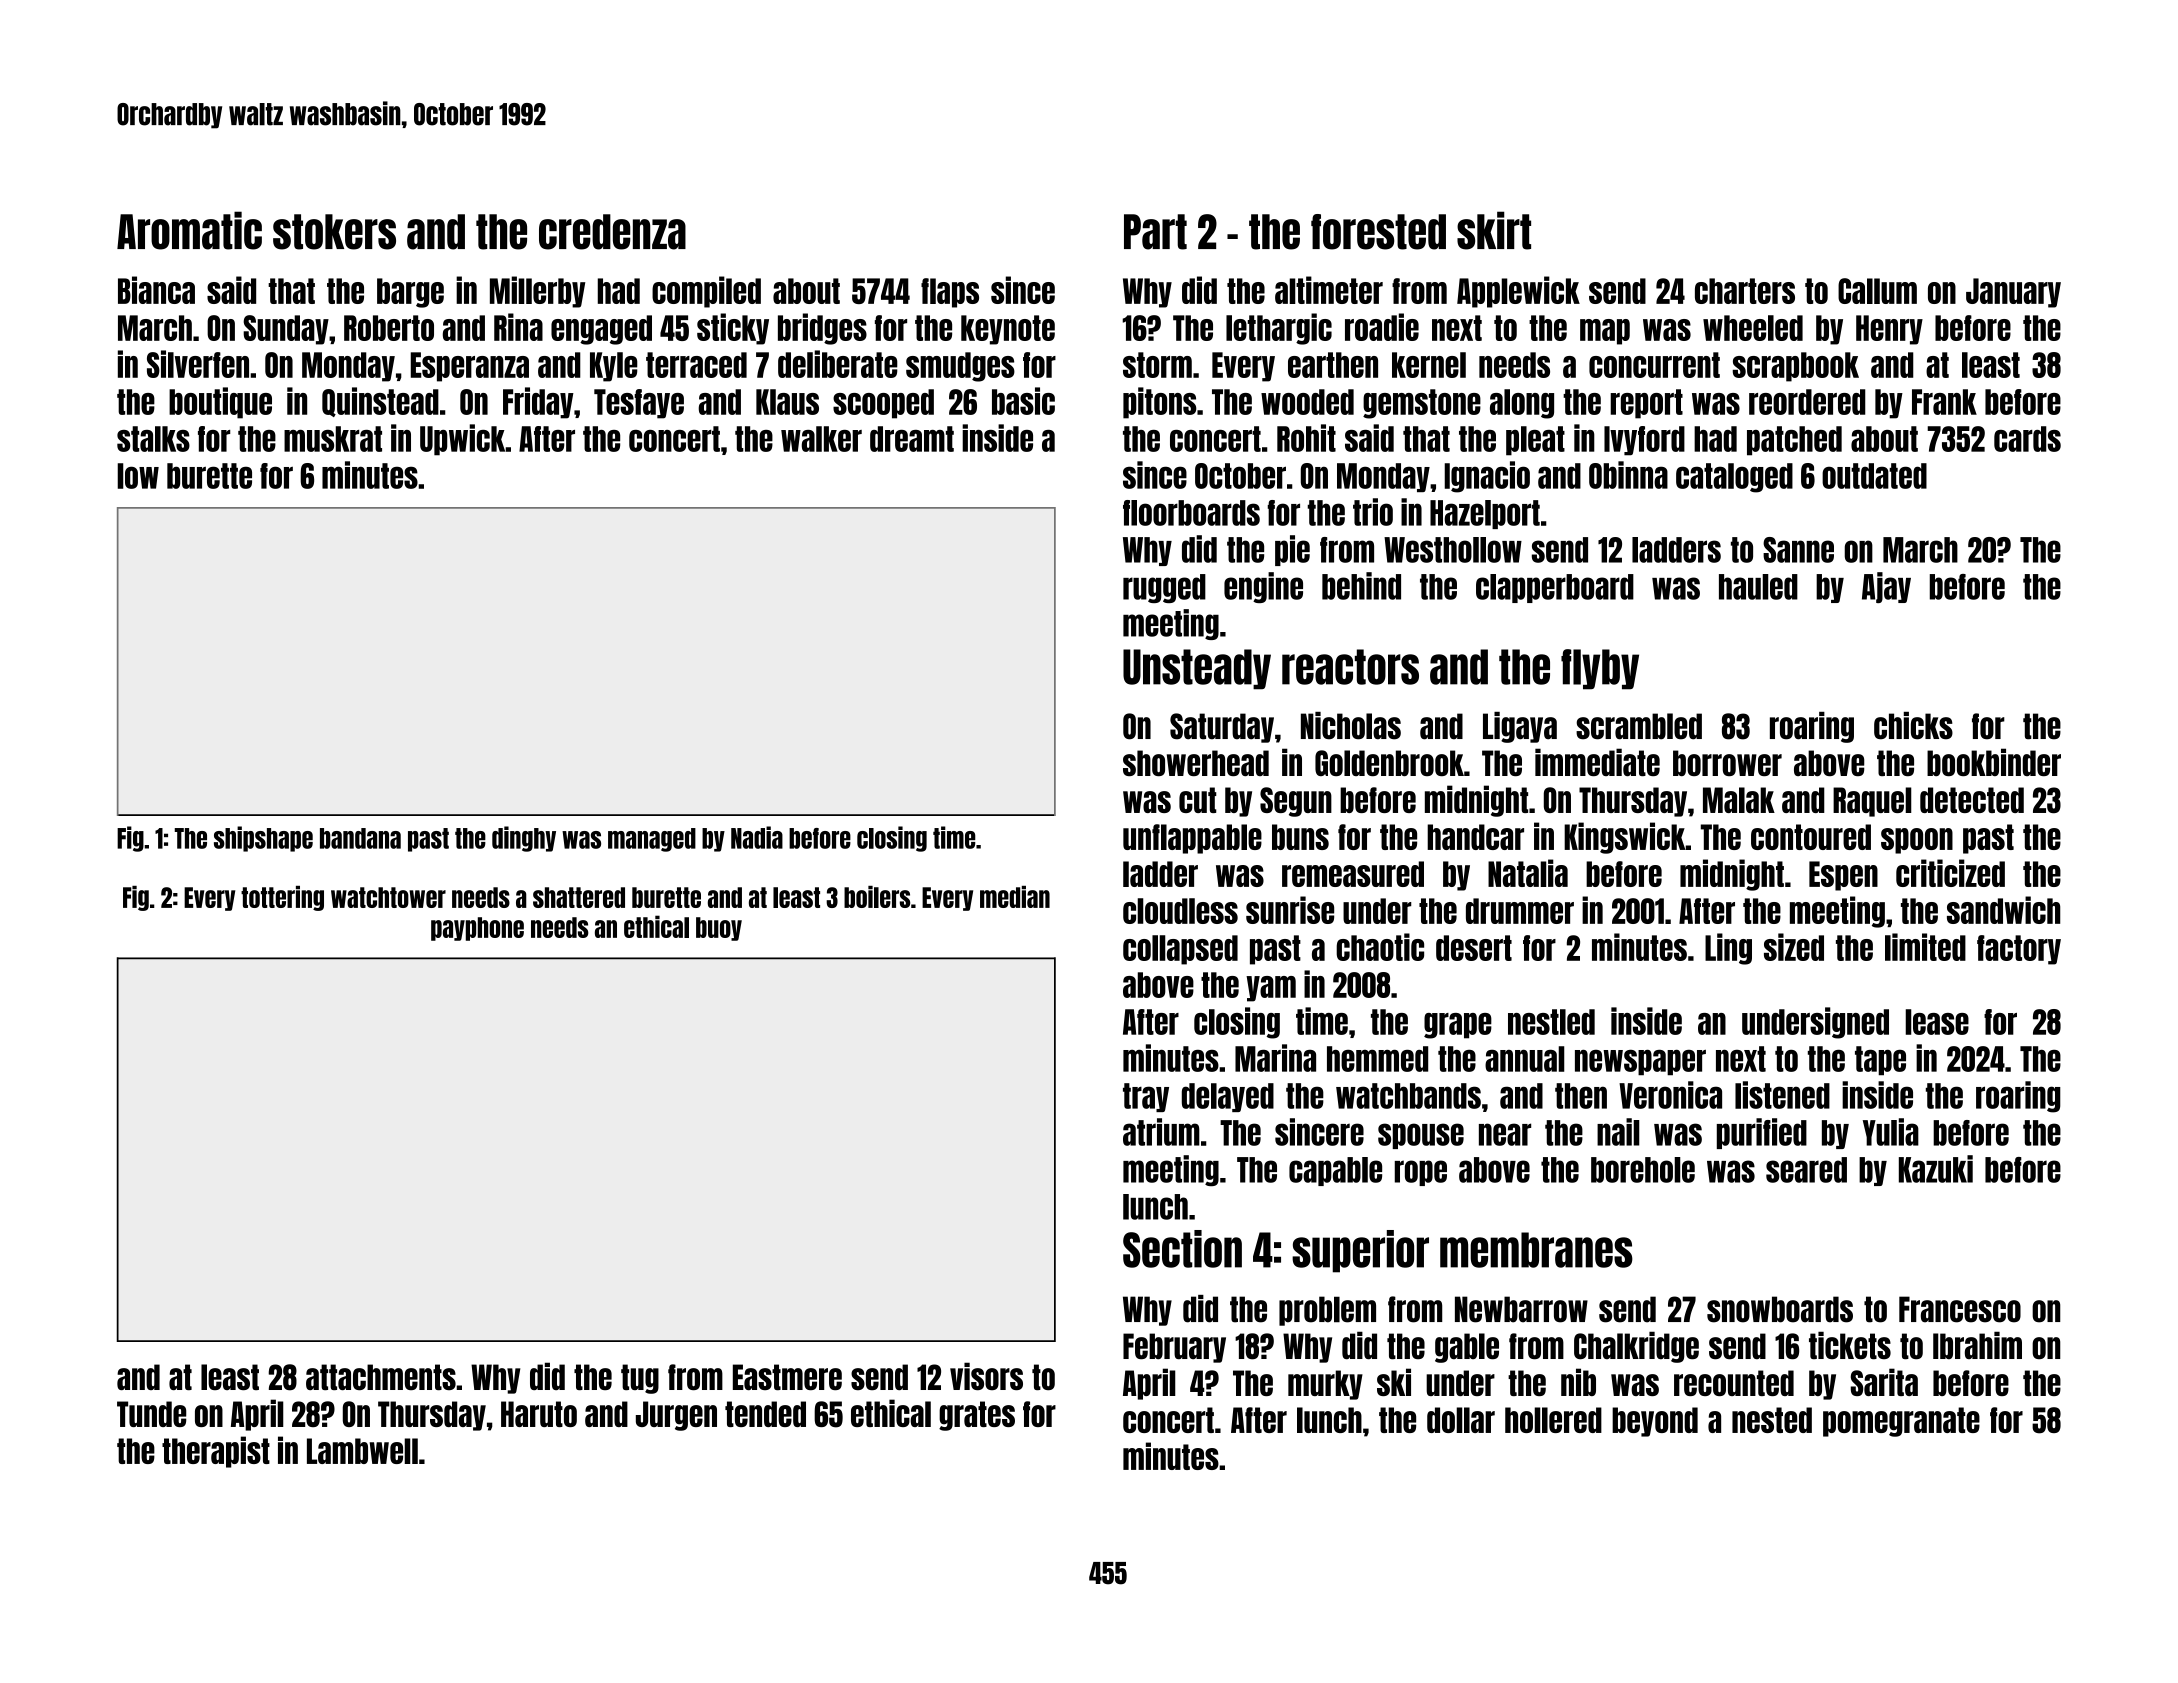  Describe the element at coordinates (2003, 910) in the image. I see `sandwich` at that location.
